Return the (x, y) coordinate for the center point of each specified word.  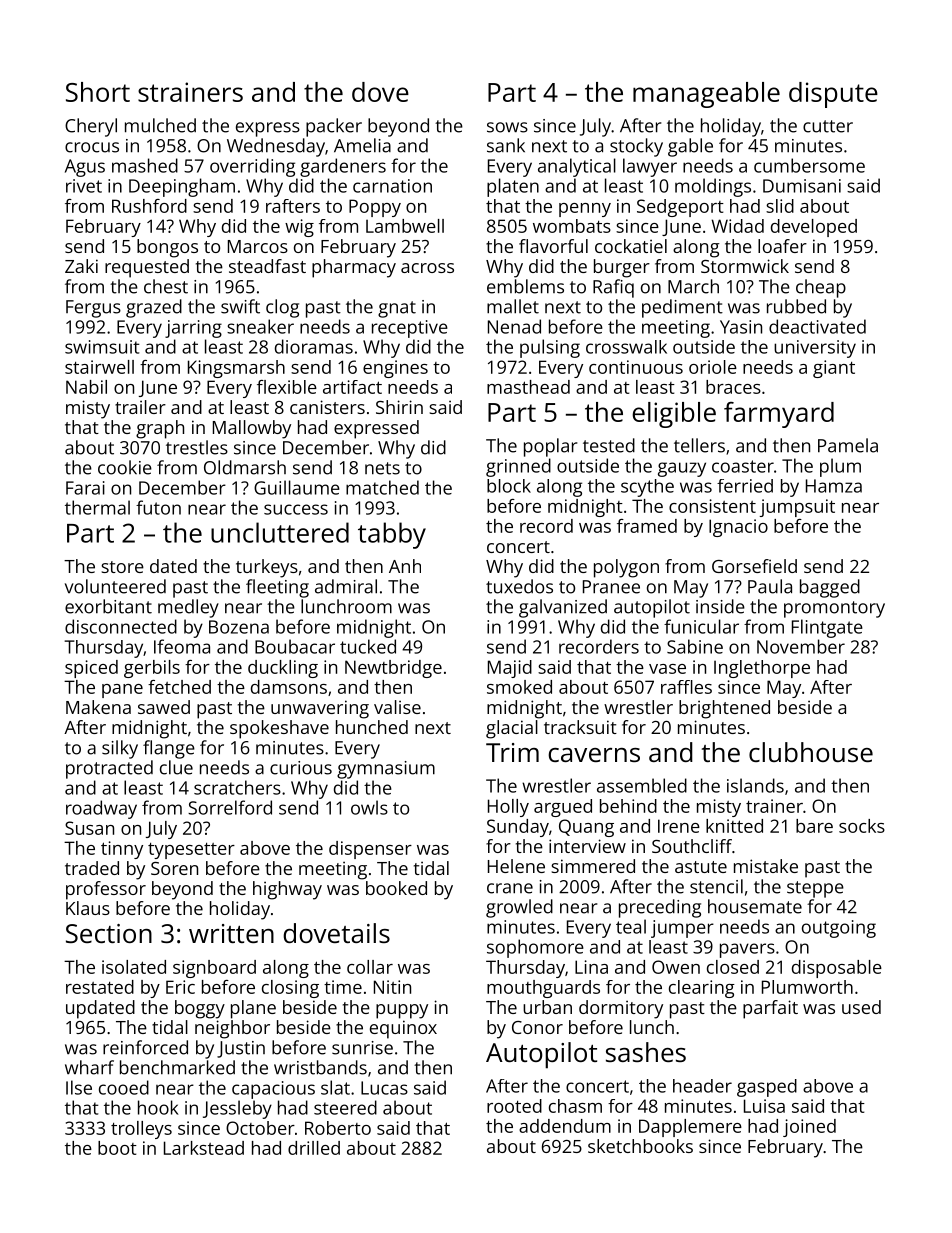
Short (98, 92)
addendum (565, 1126)
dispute (833, 95)
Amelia (362, 145)
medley (188, 608)
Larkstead (204, 1148)
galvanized (563, 608)
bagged (830, 588)
